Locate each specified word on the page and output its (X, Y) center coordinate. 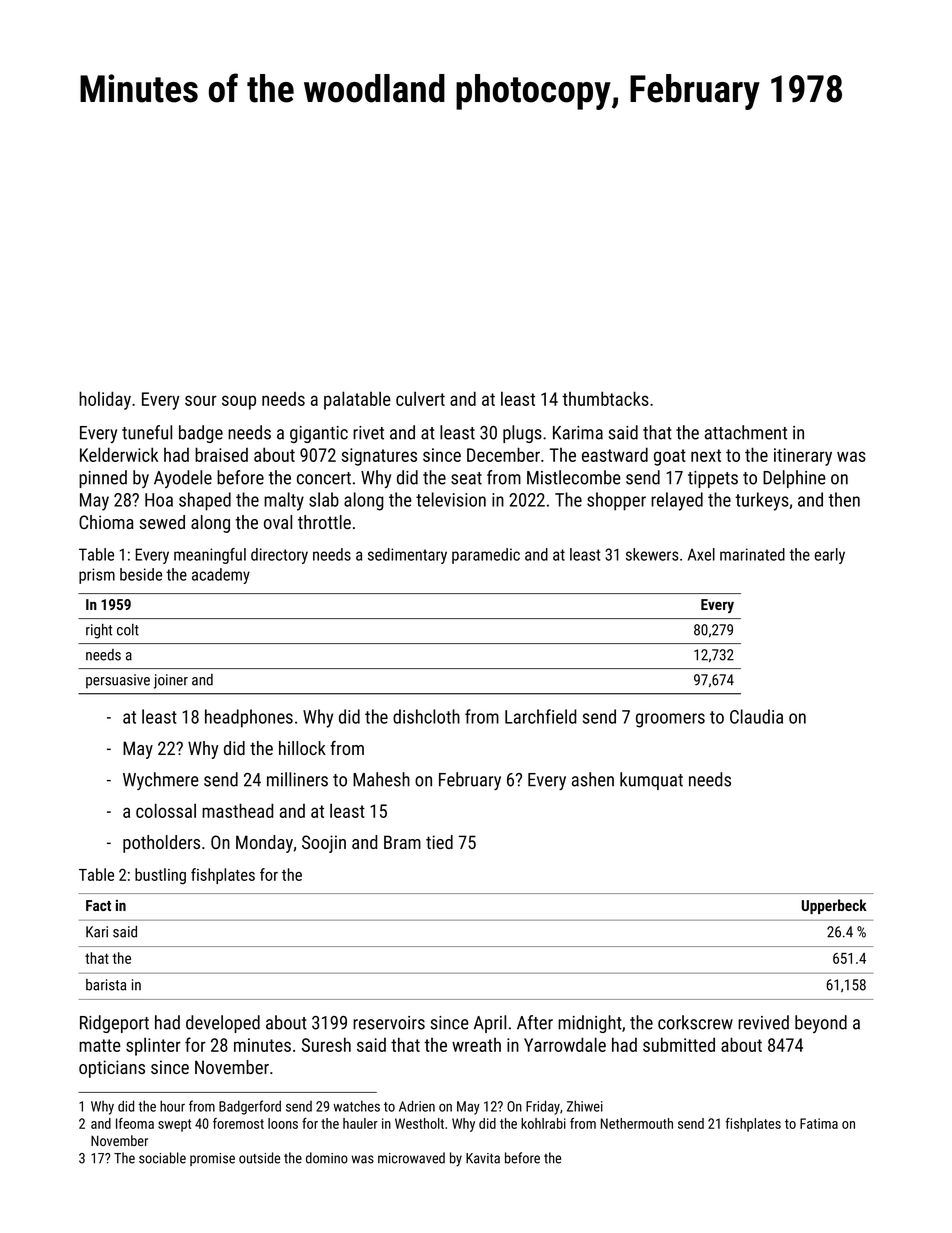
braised (221, 454)
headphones (249, 718)
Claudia (756, 716)
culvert (420, 398)
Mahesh (381, 779)
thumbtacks (605, 398)
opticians (112, 1069)
